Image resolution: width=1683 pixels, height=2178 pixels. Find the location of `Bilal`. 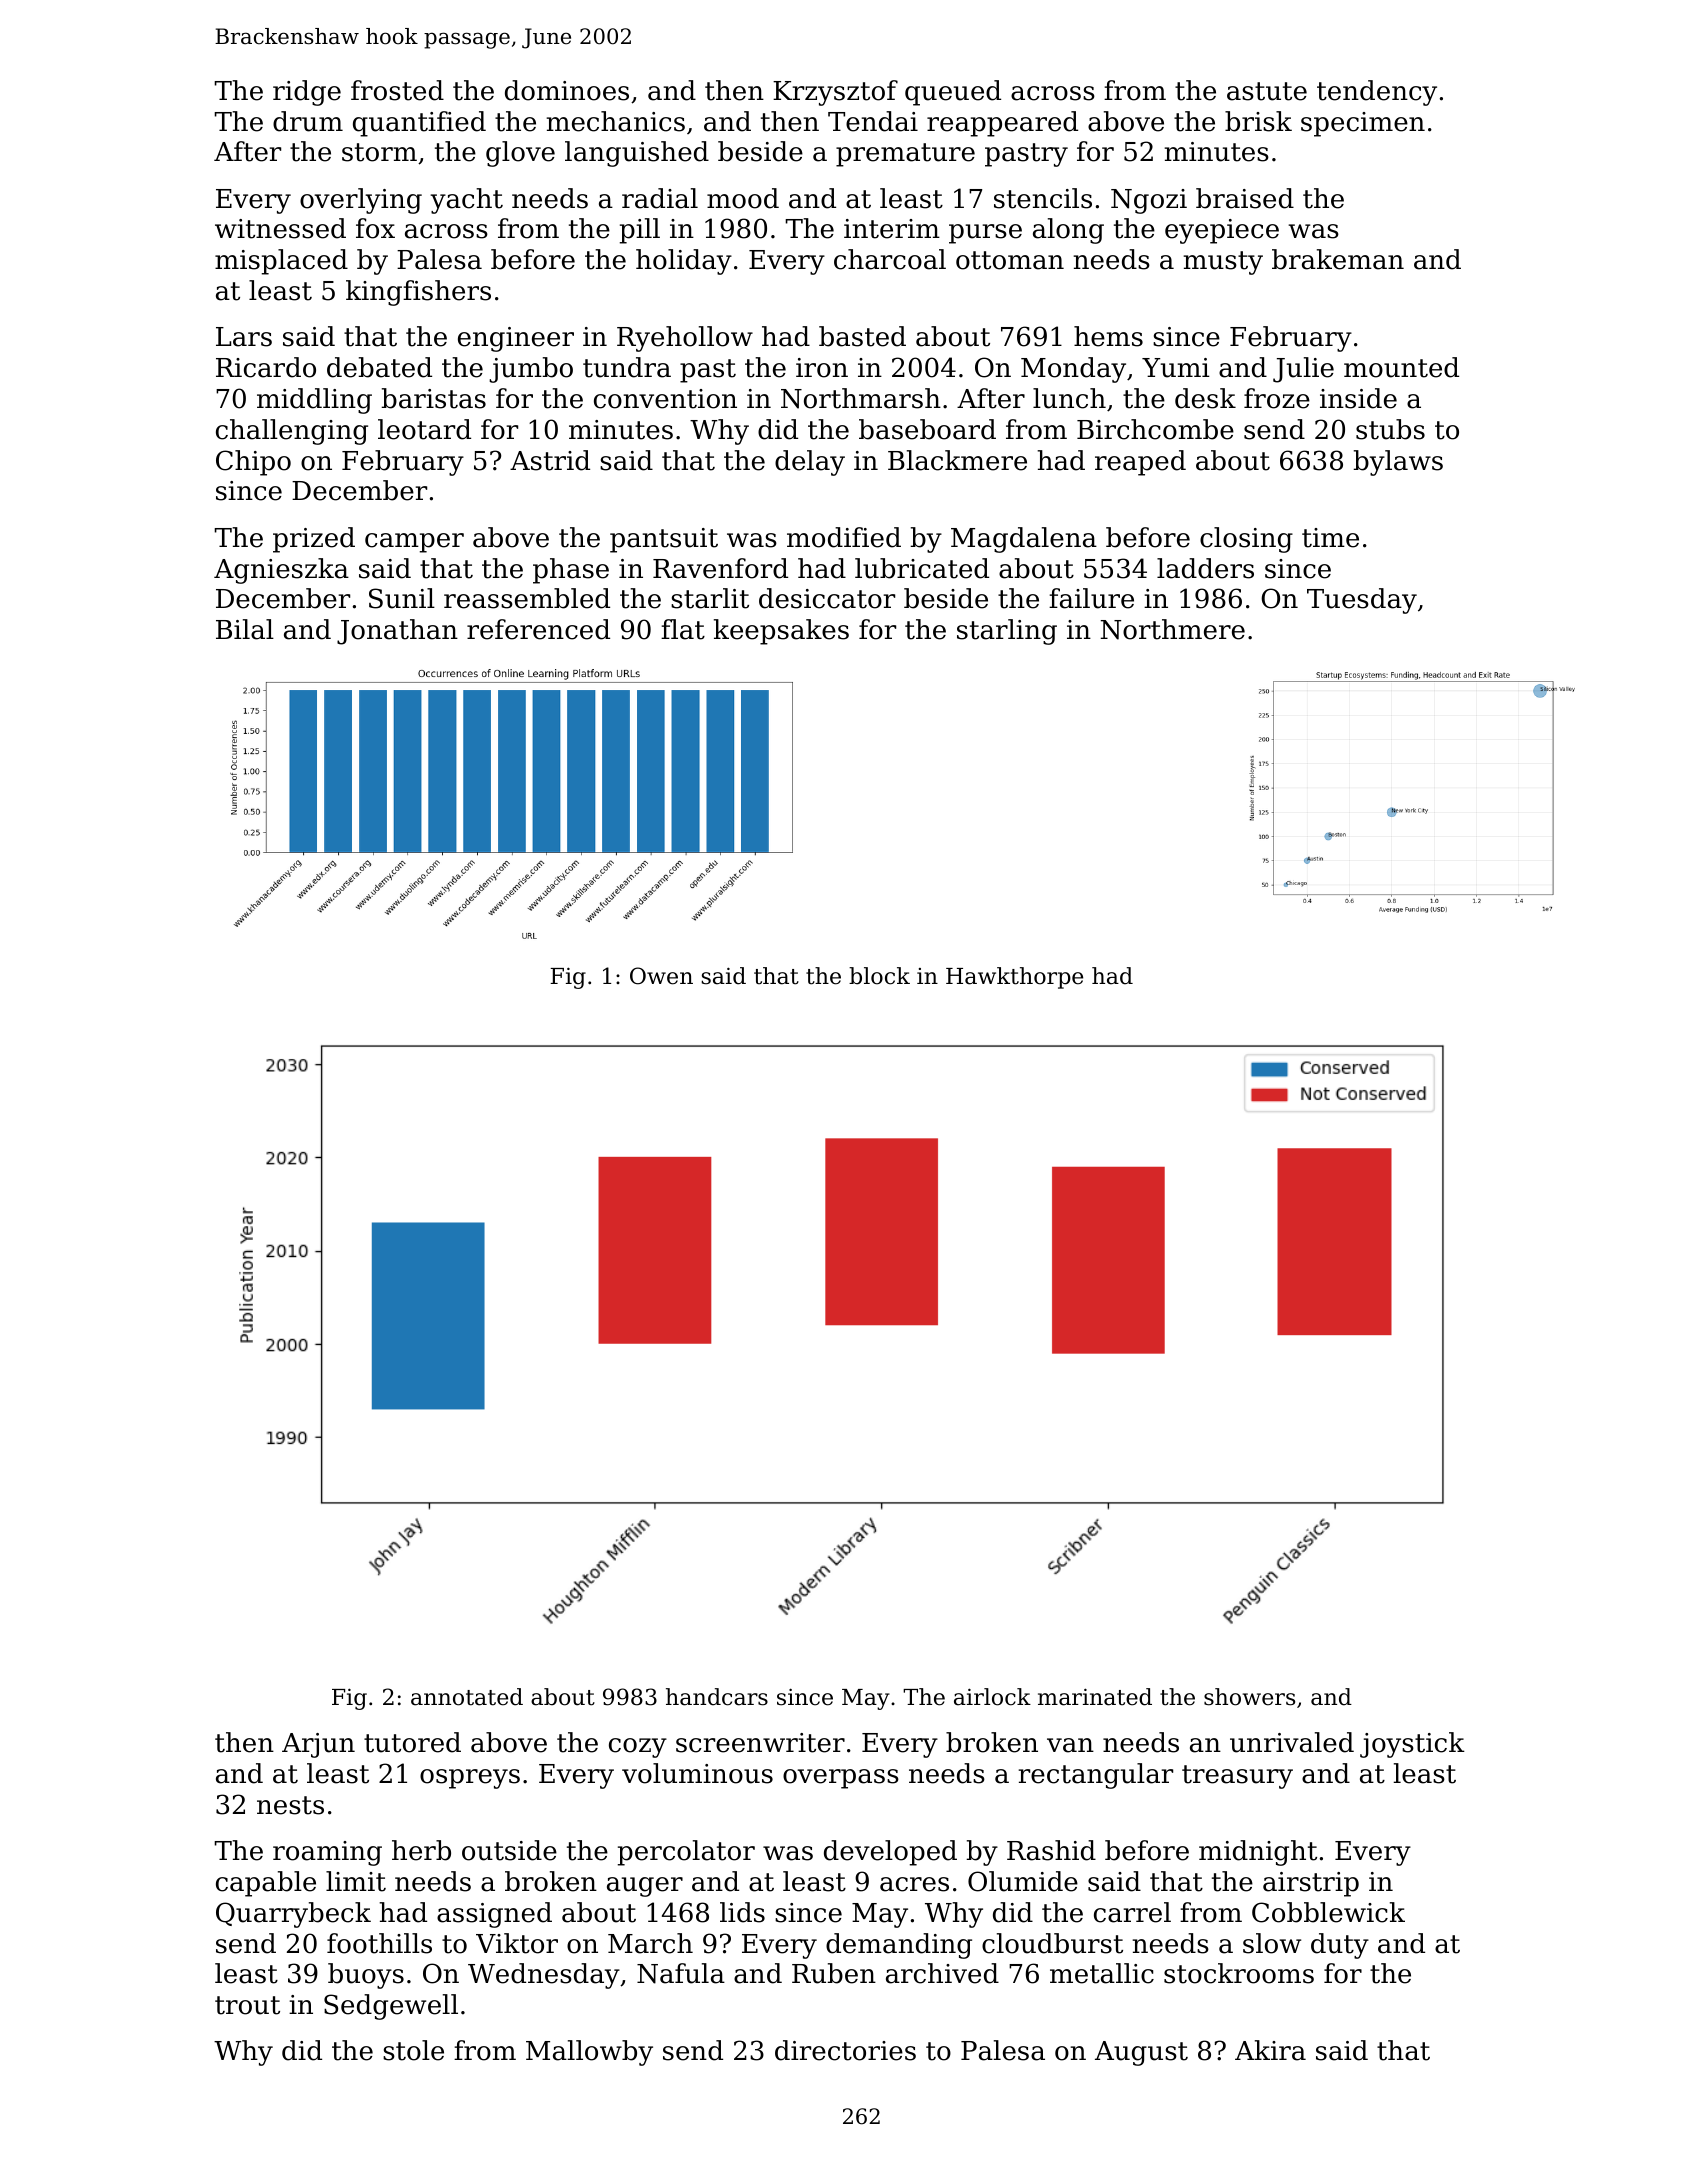

Bilal is located at coordinates (245, 629).
